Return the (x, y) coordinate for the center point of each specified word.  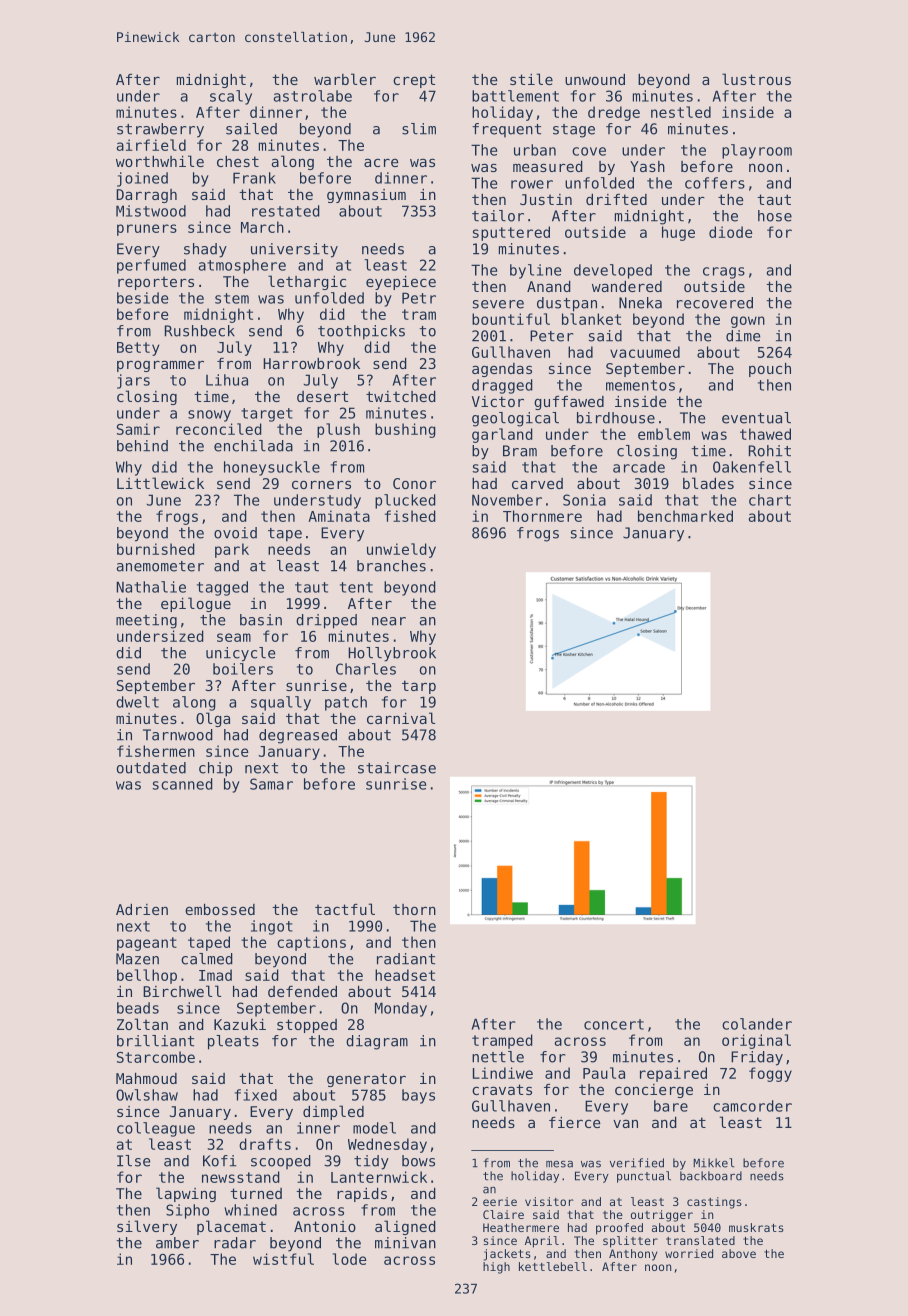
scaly (231, 97)
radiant (406, 959)
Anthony (633, 1255)
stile (531, 79)
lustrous (756, 79)
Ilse (133, 1161)
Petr (419, 298)
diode (731, 232)
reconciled (219, 429)
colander (757, 1024)
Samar (271, 784)
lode (350, 1259)
